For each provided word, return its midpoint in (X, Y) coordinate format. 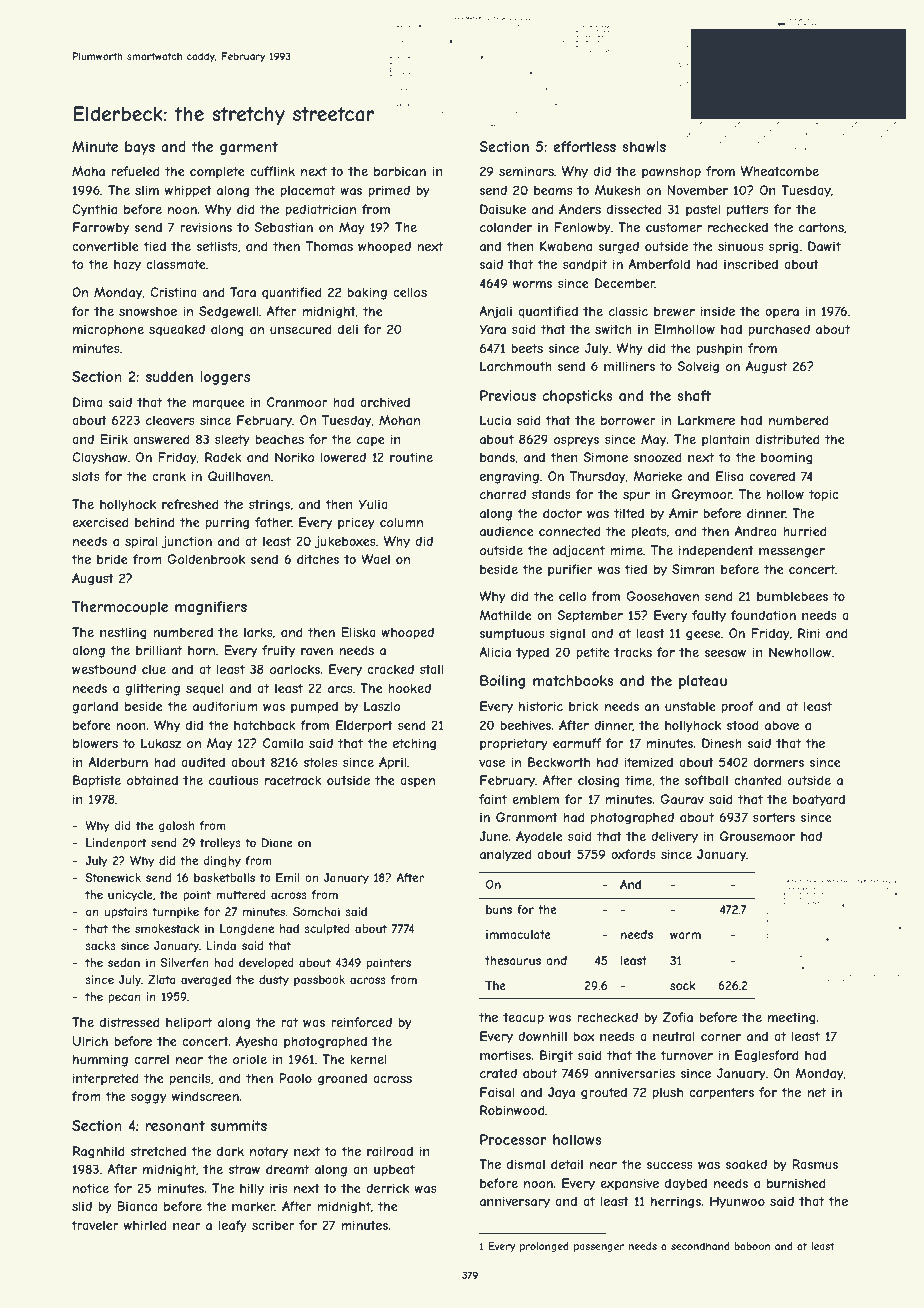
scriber (273, 1225)
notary (269, 1153)
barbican (400, 171)
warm (685, 935)
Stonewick (113, 877)
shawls (644, 146)
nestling (123, 633)
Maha (88, 171)
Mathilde (505, 615)
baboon (752, 1246)
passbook (319, 980)
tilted (629, 513)
